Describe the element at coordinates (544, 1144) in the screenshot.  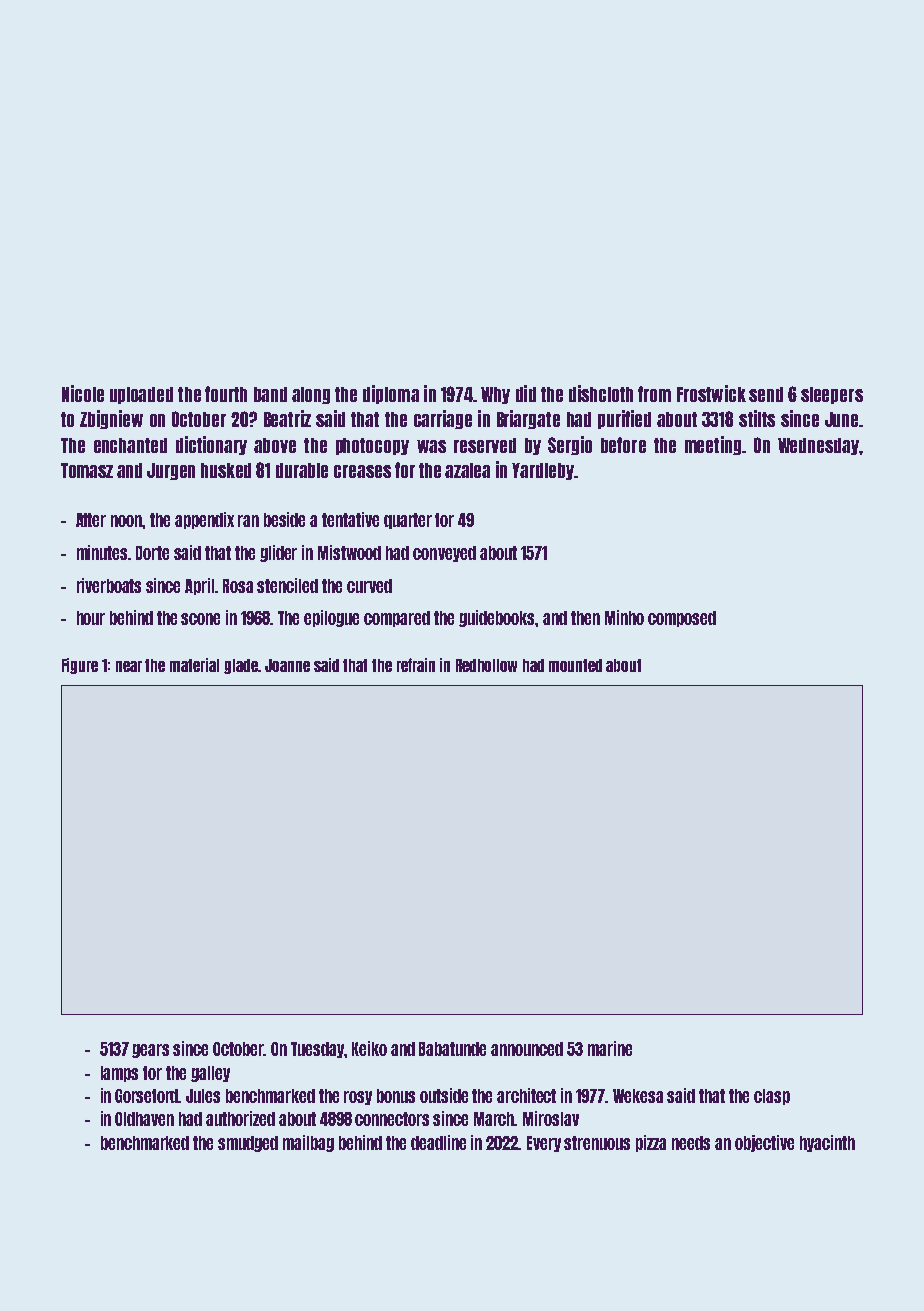
I see `Every` at that location.
